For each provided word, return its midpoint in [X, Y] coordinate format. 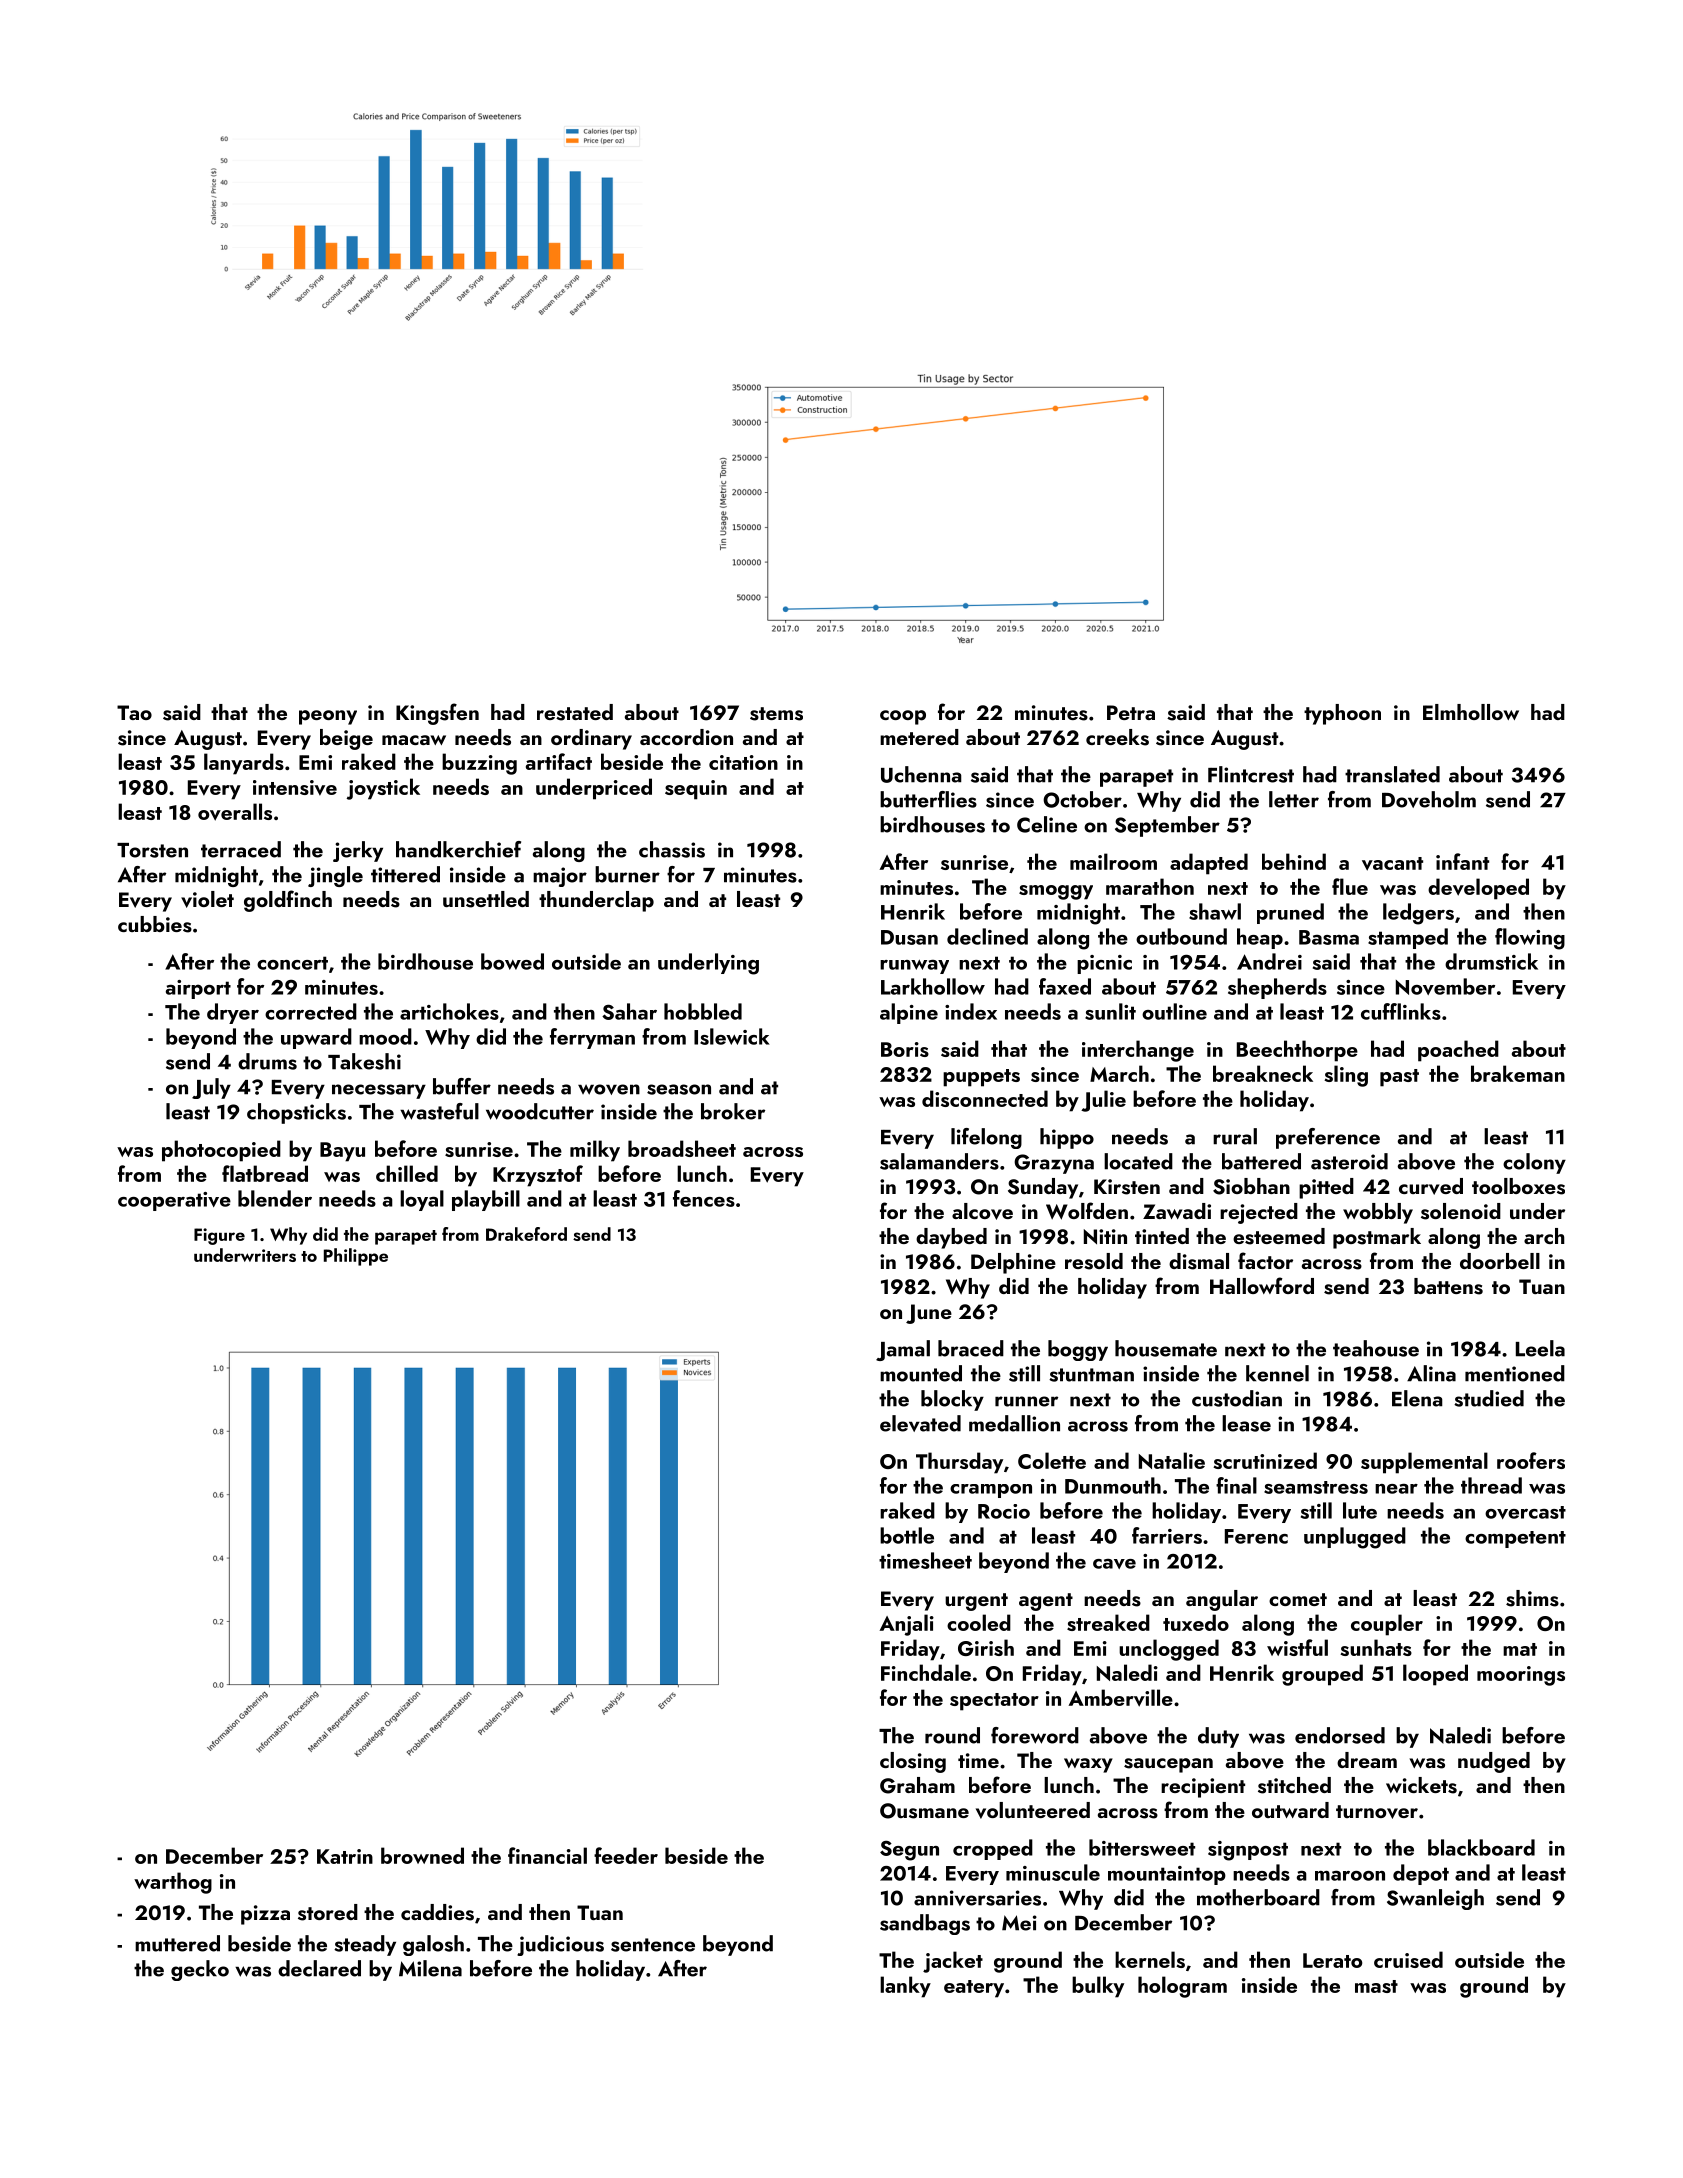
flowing [1530, 939]
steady [365, 1945]
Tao [134, 712]
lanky [905, 1987]
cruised [1408, 1959]
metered [919, 737]
